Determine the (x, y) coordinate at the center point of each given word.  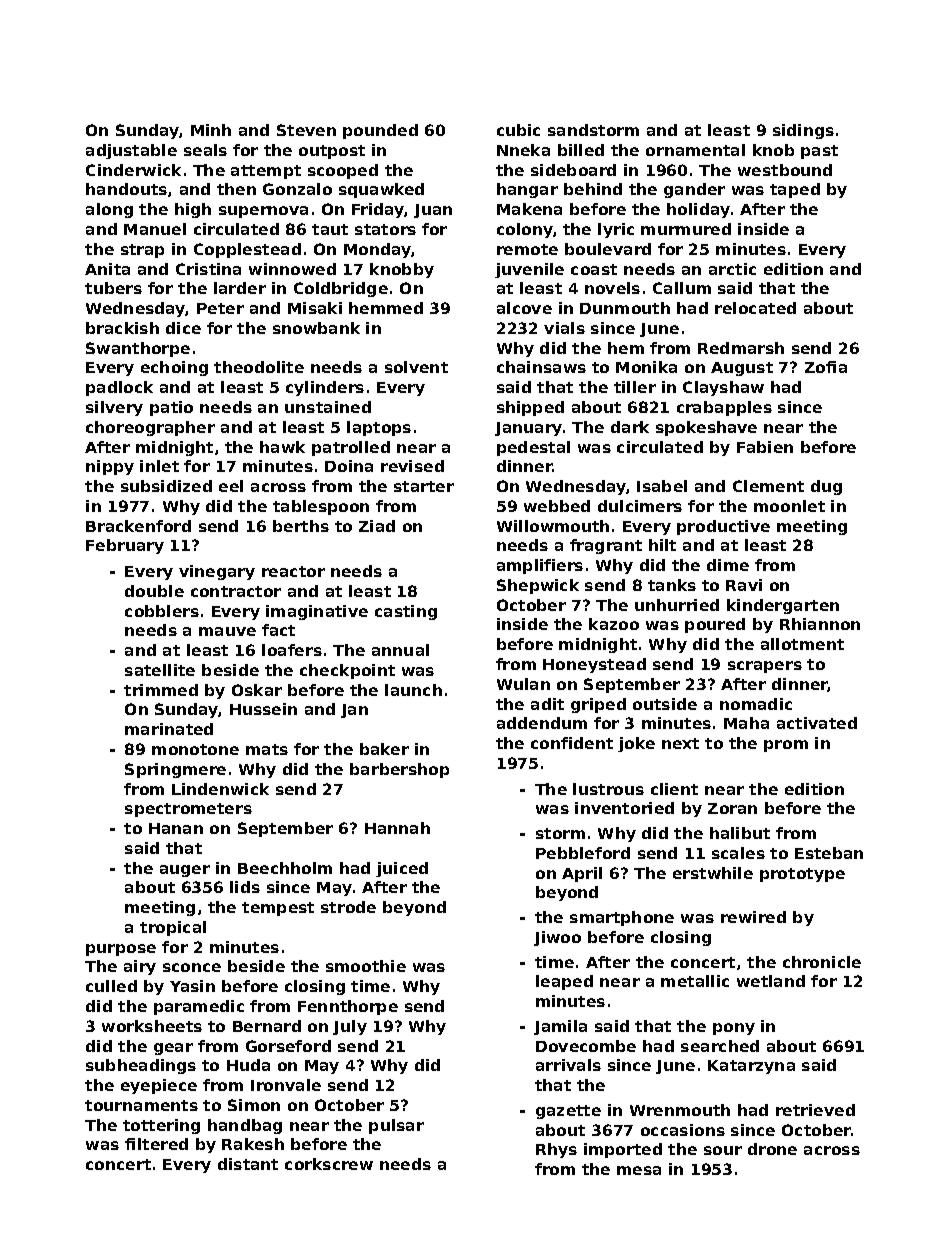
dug (826, 487)
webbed (557, 506)
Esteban (829, 853)
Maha (746, 723)
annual (400, 650)
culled (111, 986)
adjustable (131, 151)
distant (248, 1164)
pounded (380, 131)
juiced (402, 869)
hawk (282, 447)
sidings (803, 131)
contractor (236, 591)
